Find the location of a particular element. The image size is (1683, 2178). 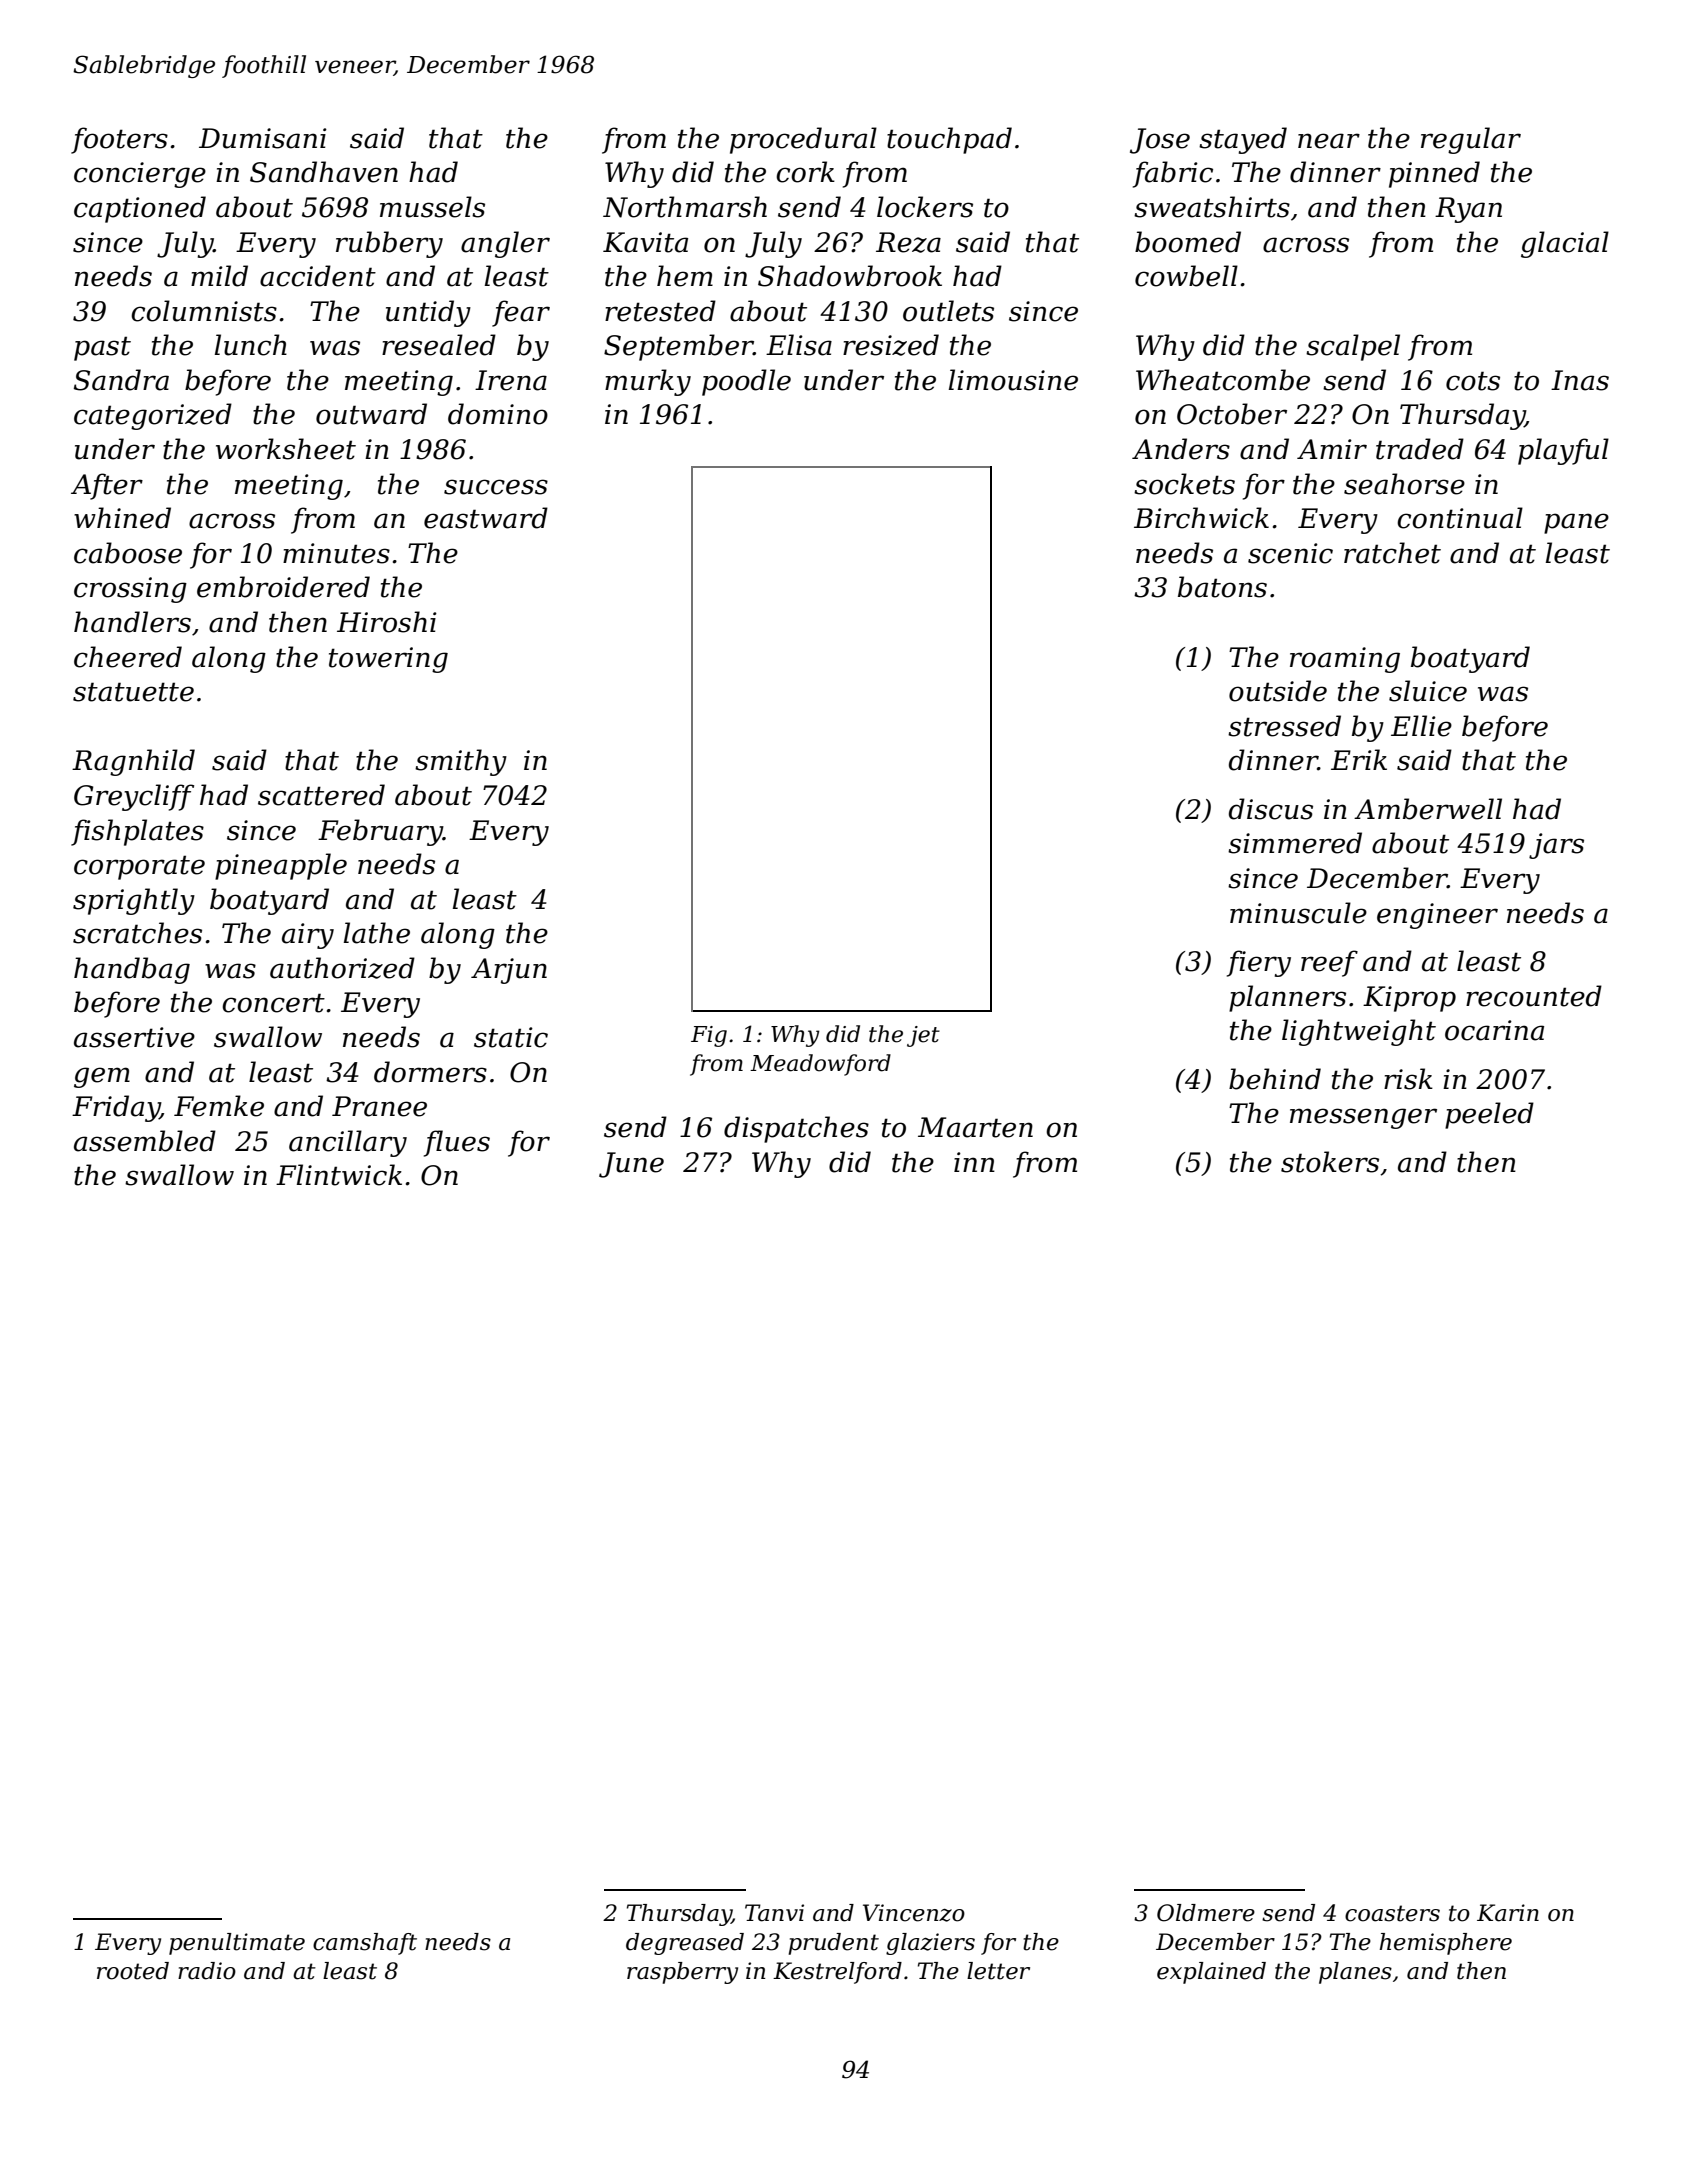

embroidered is located at coordinates (283, 587).
